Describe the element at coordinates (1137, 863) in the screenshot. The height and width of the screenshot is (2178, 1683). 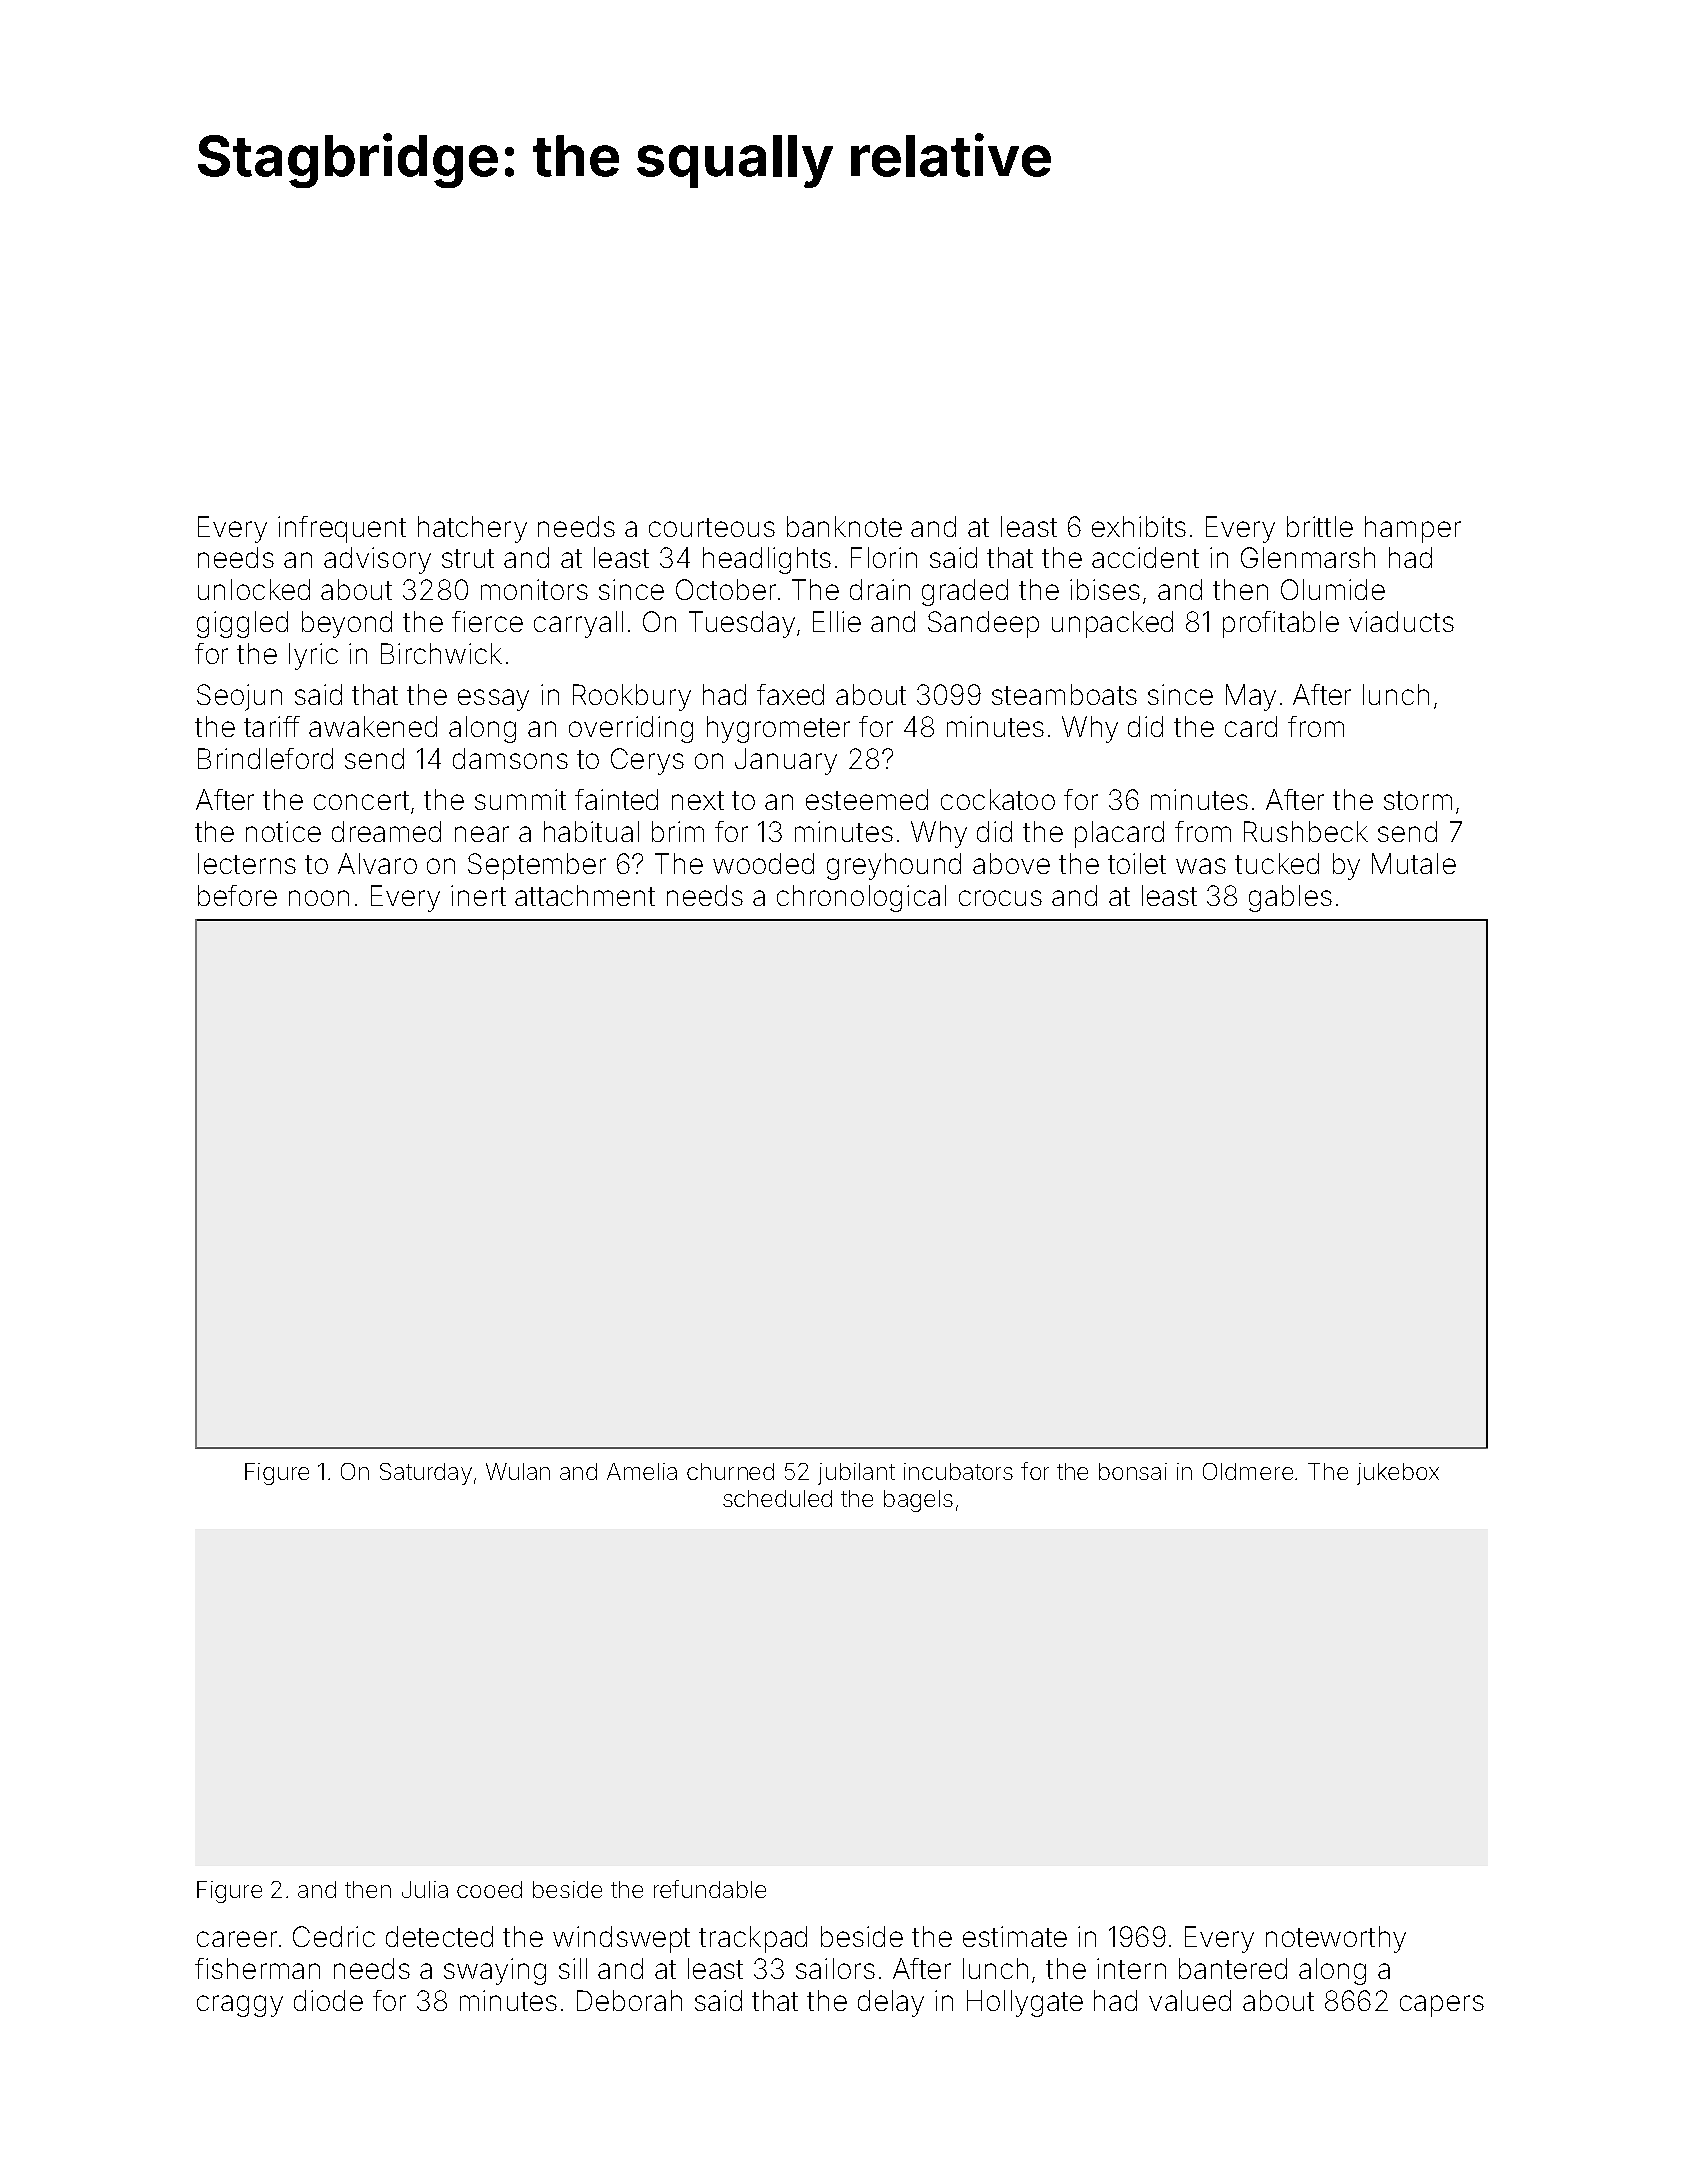
I see `toilet` at that location.
